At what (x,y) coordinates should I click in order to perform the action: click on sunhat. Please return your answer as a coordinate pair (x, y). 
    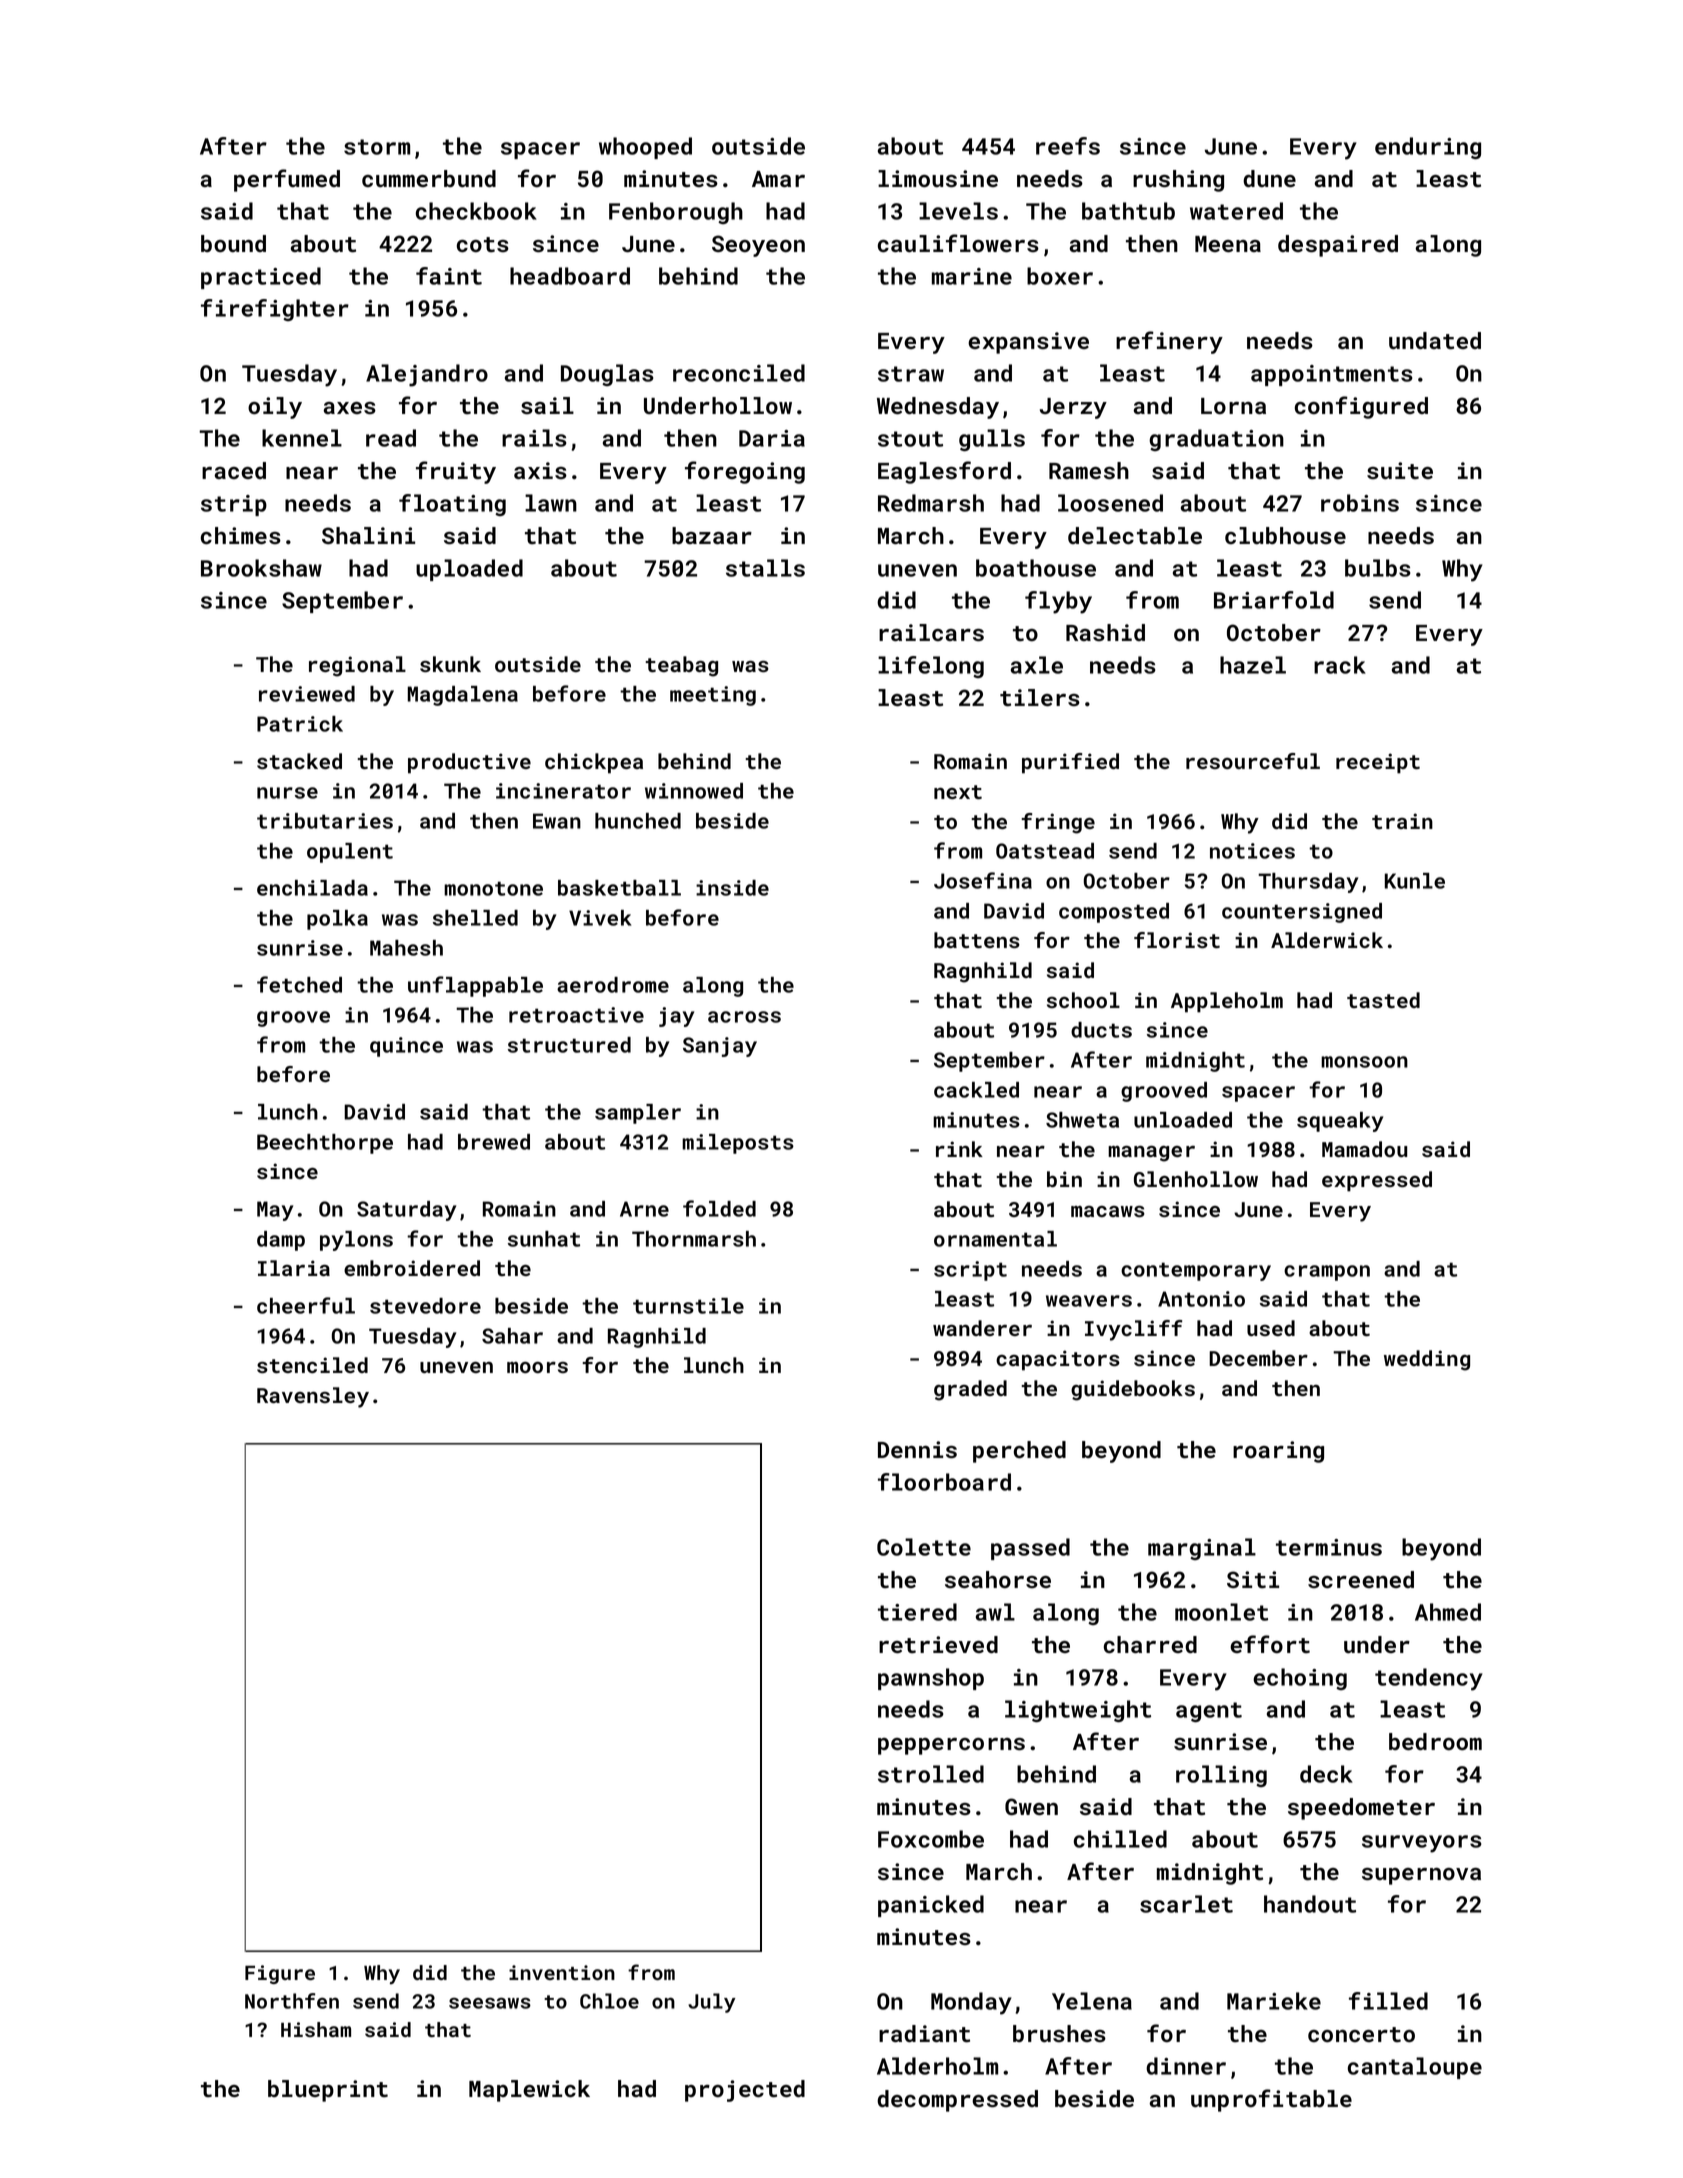
    Looking at the image, I should click on (544, 1239).
